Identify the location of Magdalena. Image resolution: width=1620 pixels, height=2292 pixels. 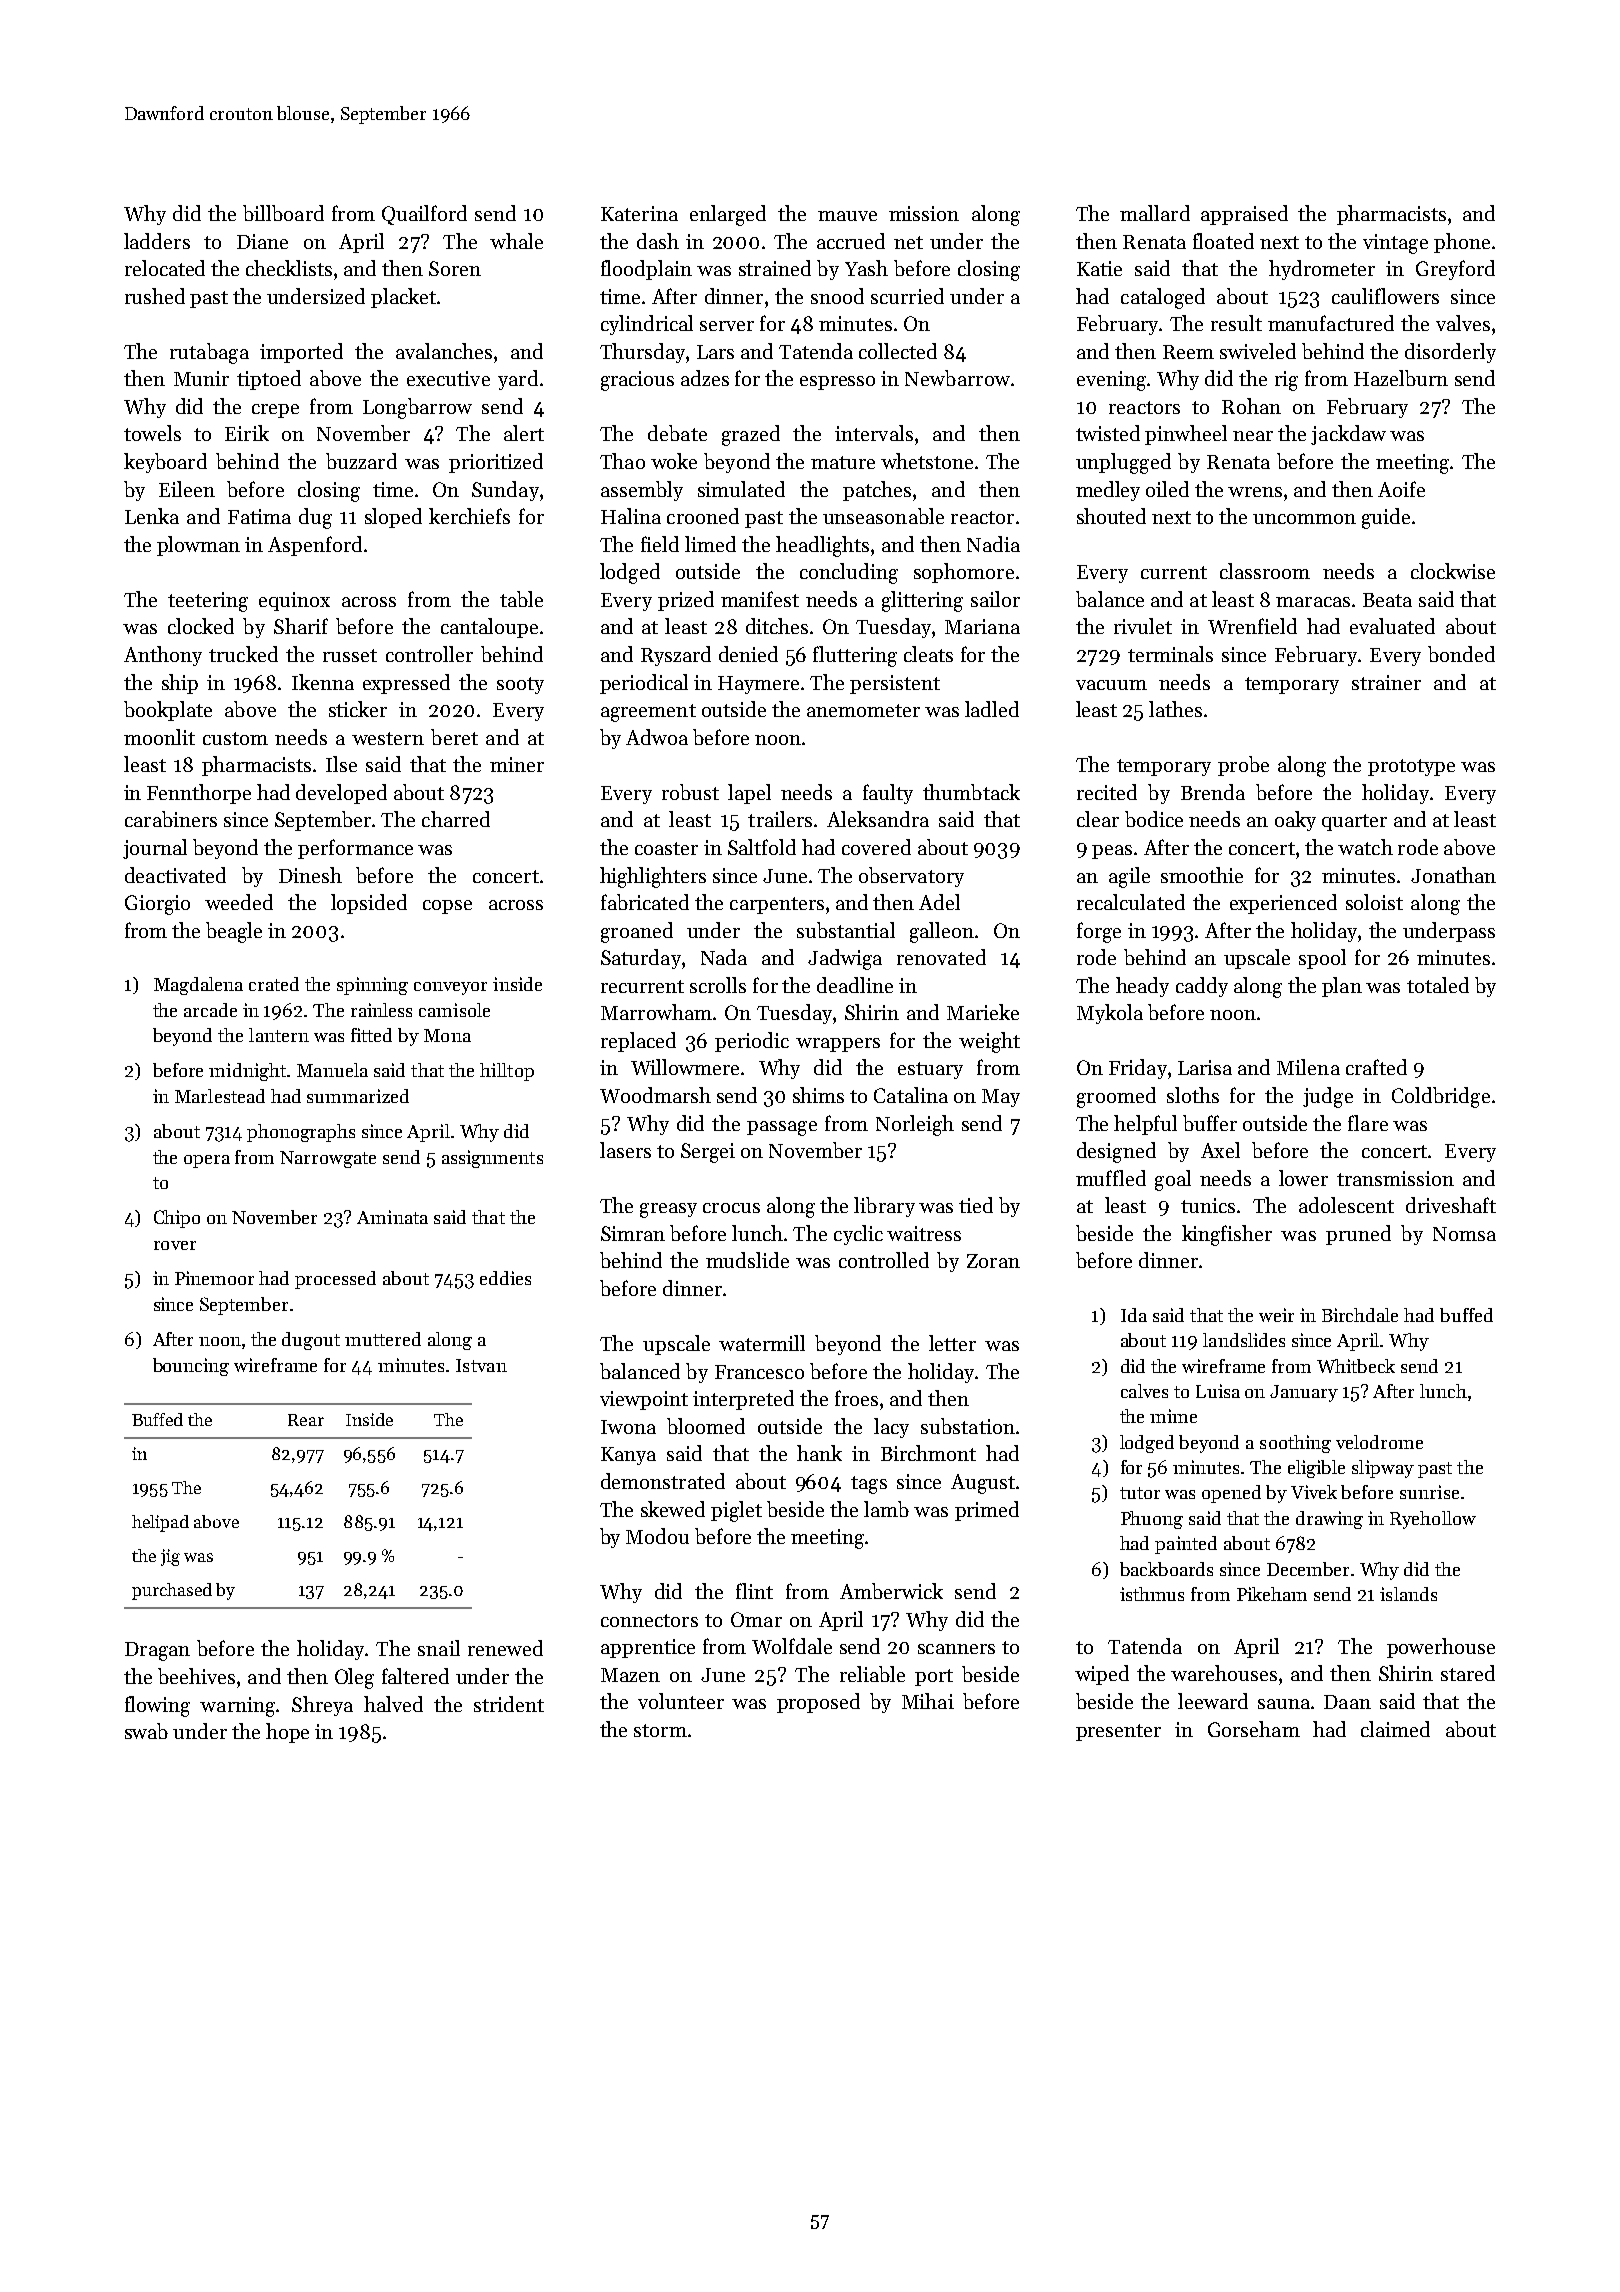
(198, 986).
